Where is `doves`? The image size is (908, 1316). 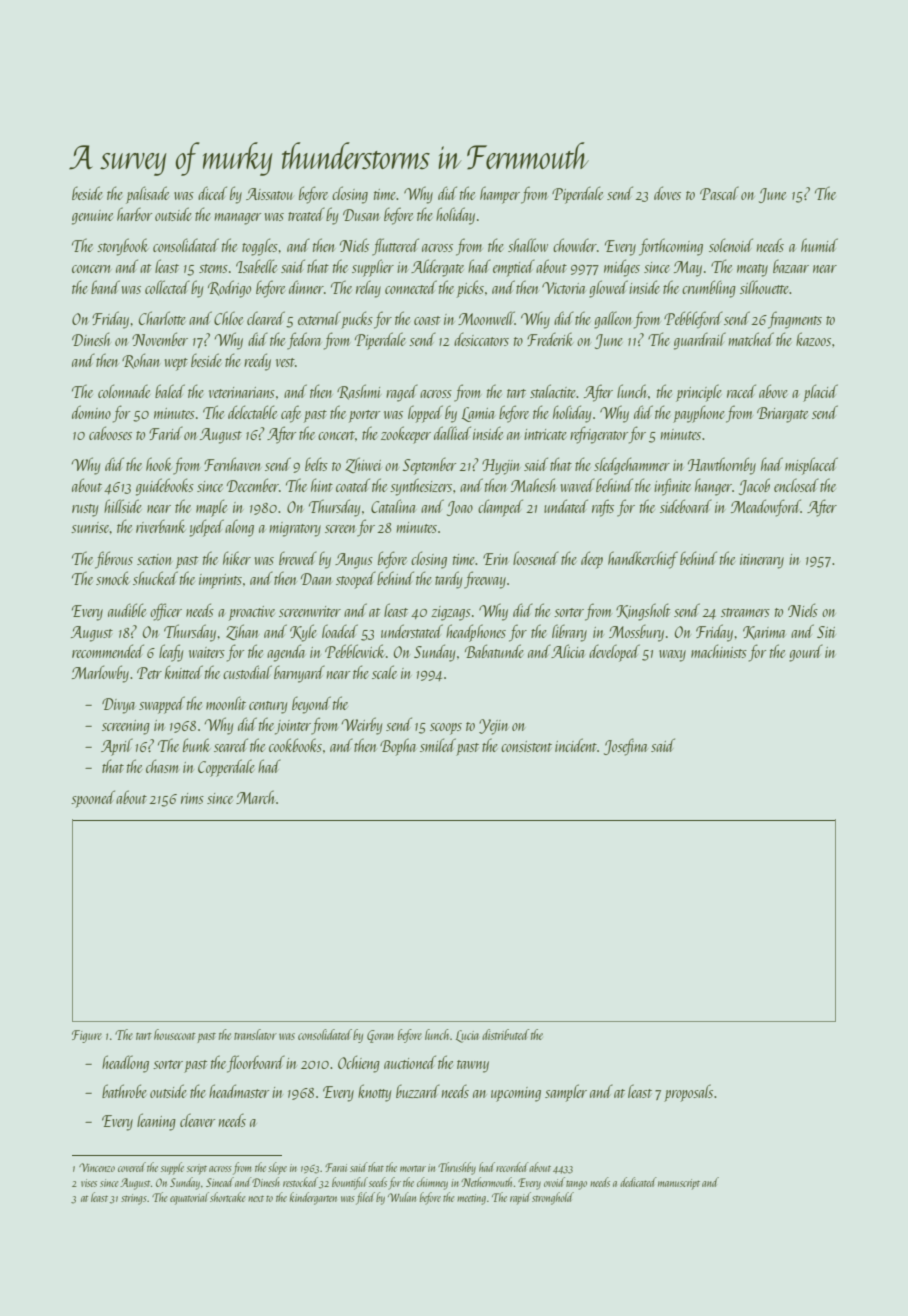
doves is located at coordinates (667, 193).
